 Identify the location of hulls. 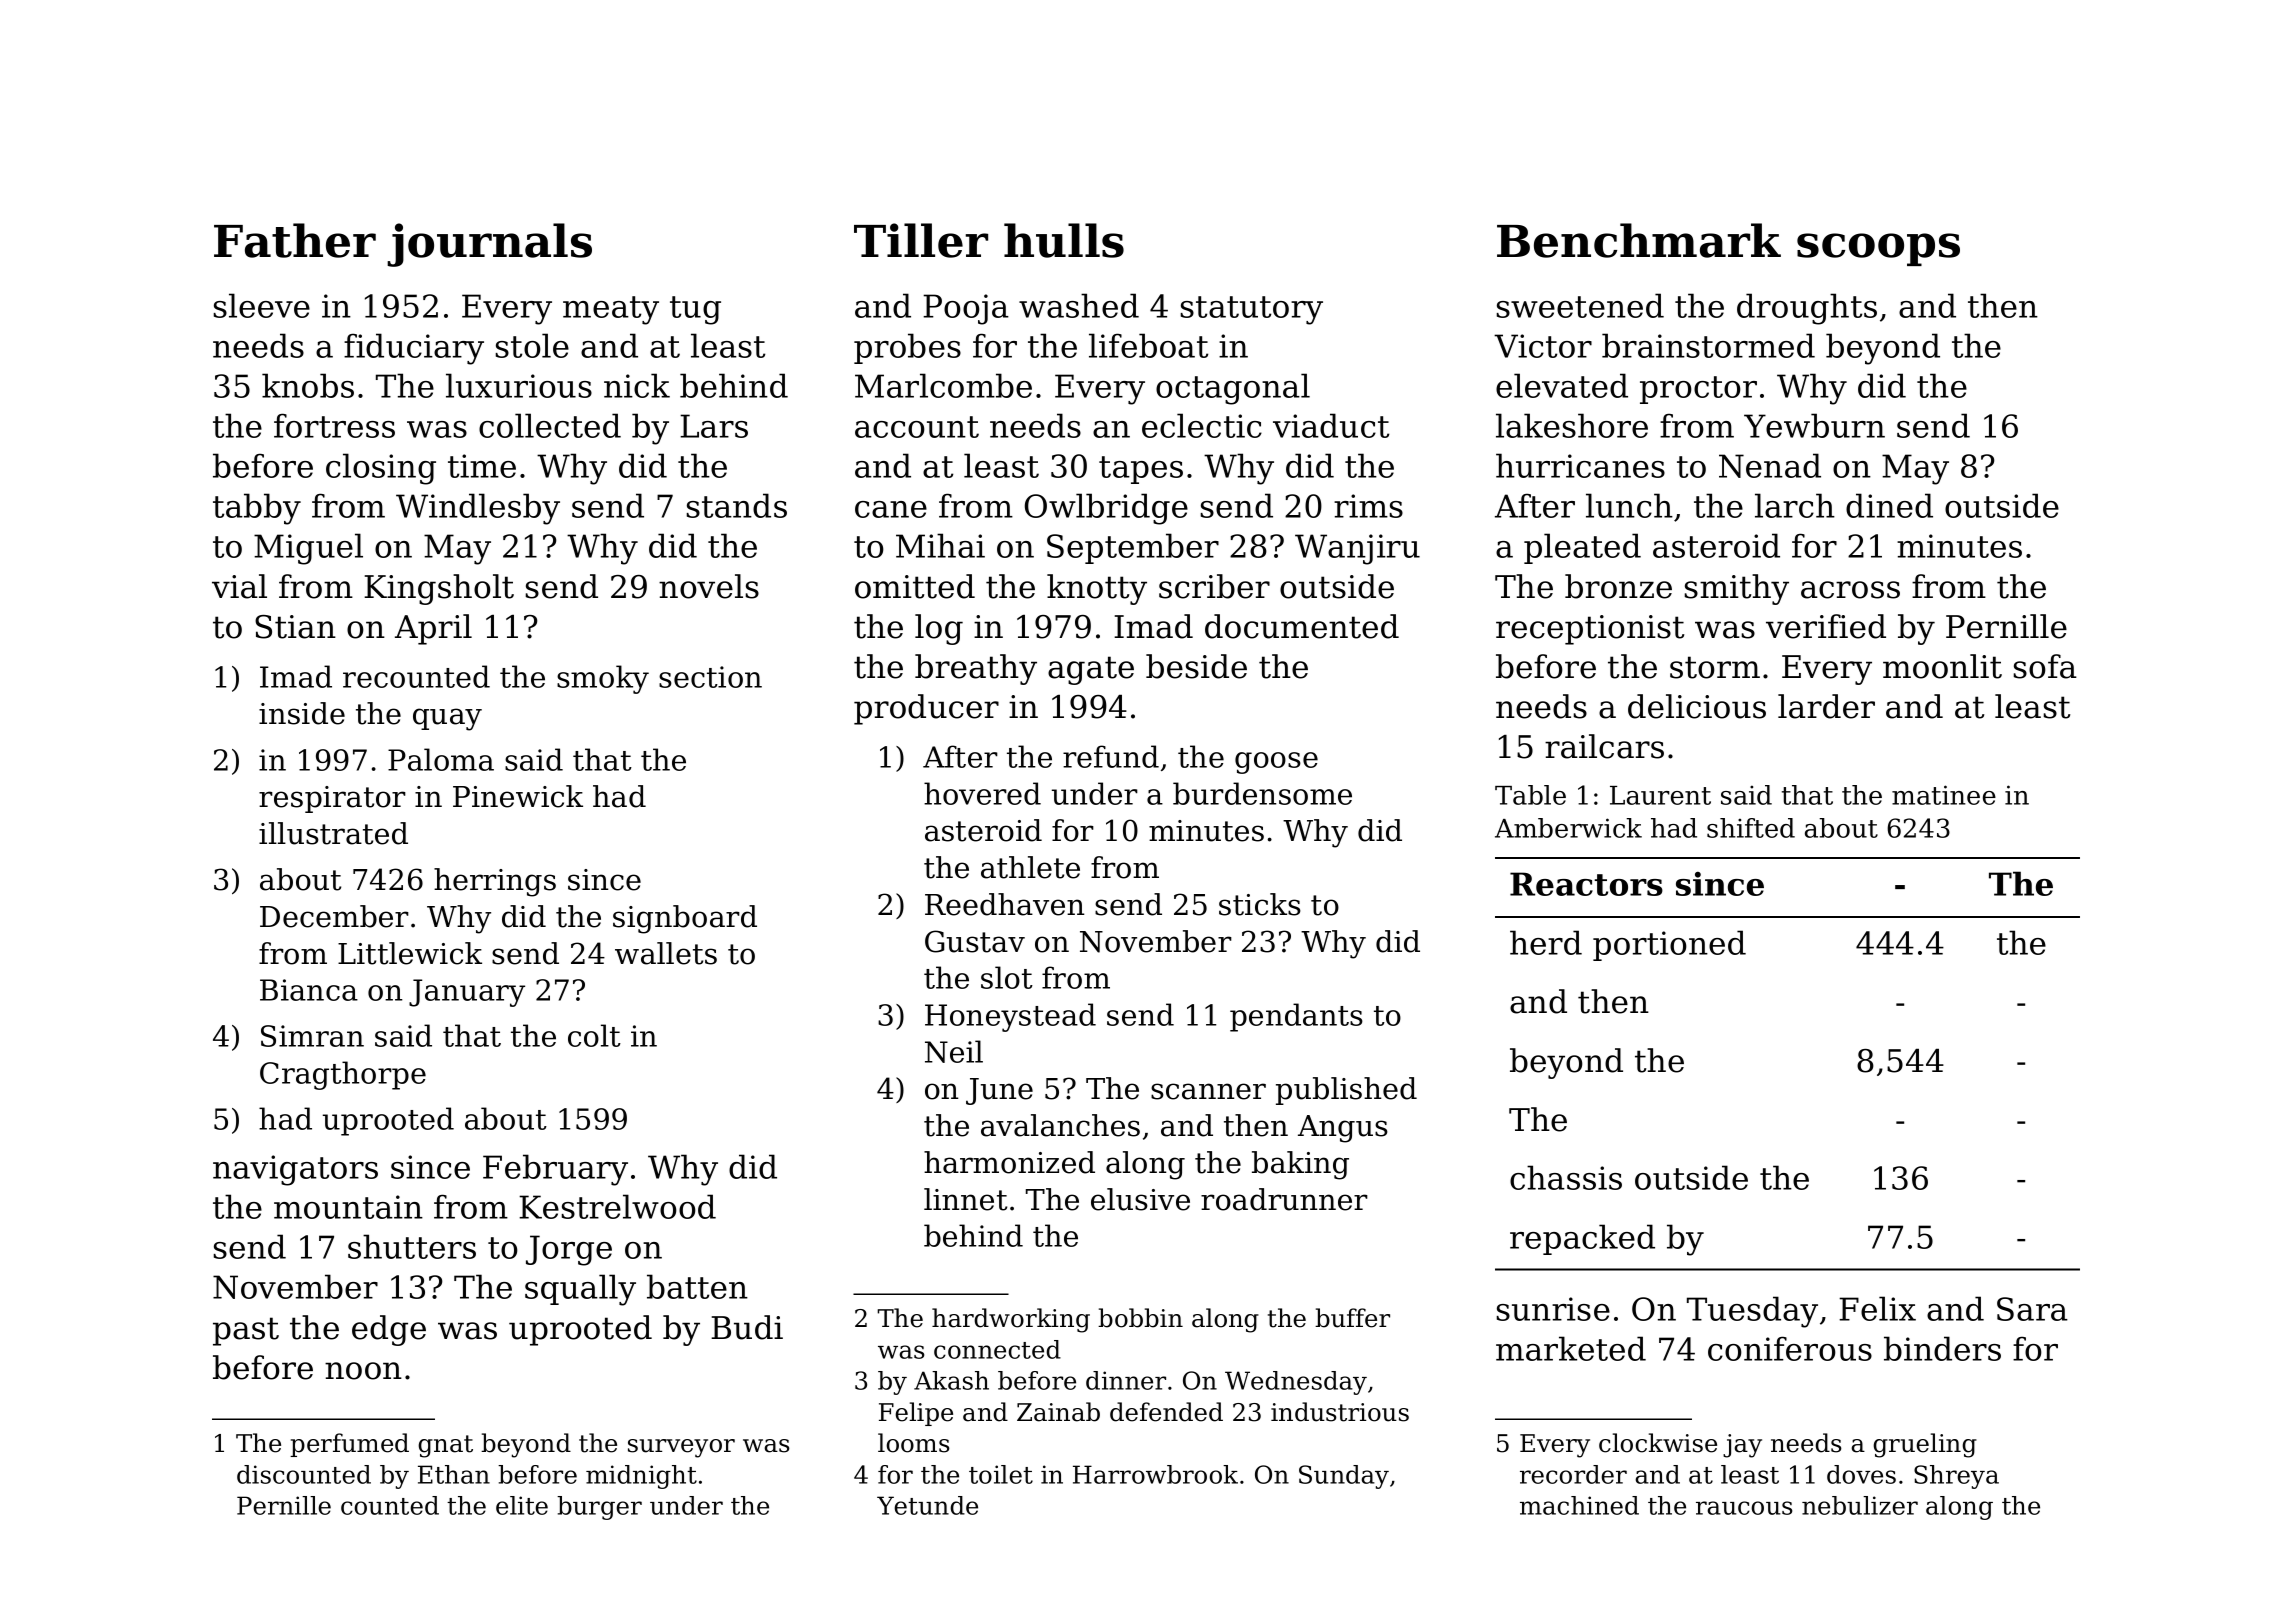
(1064, 240).
